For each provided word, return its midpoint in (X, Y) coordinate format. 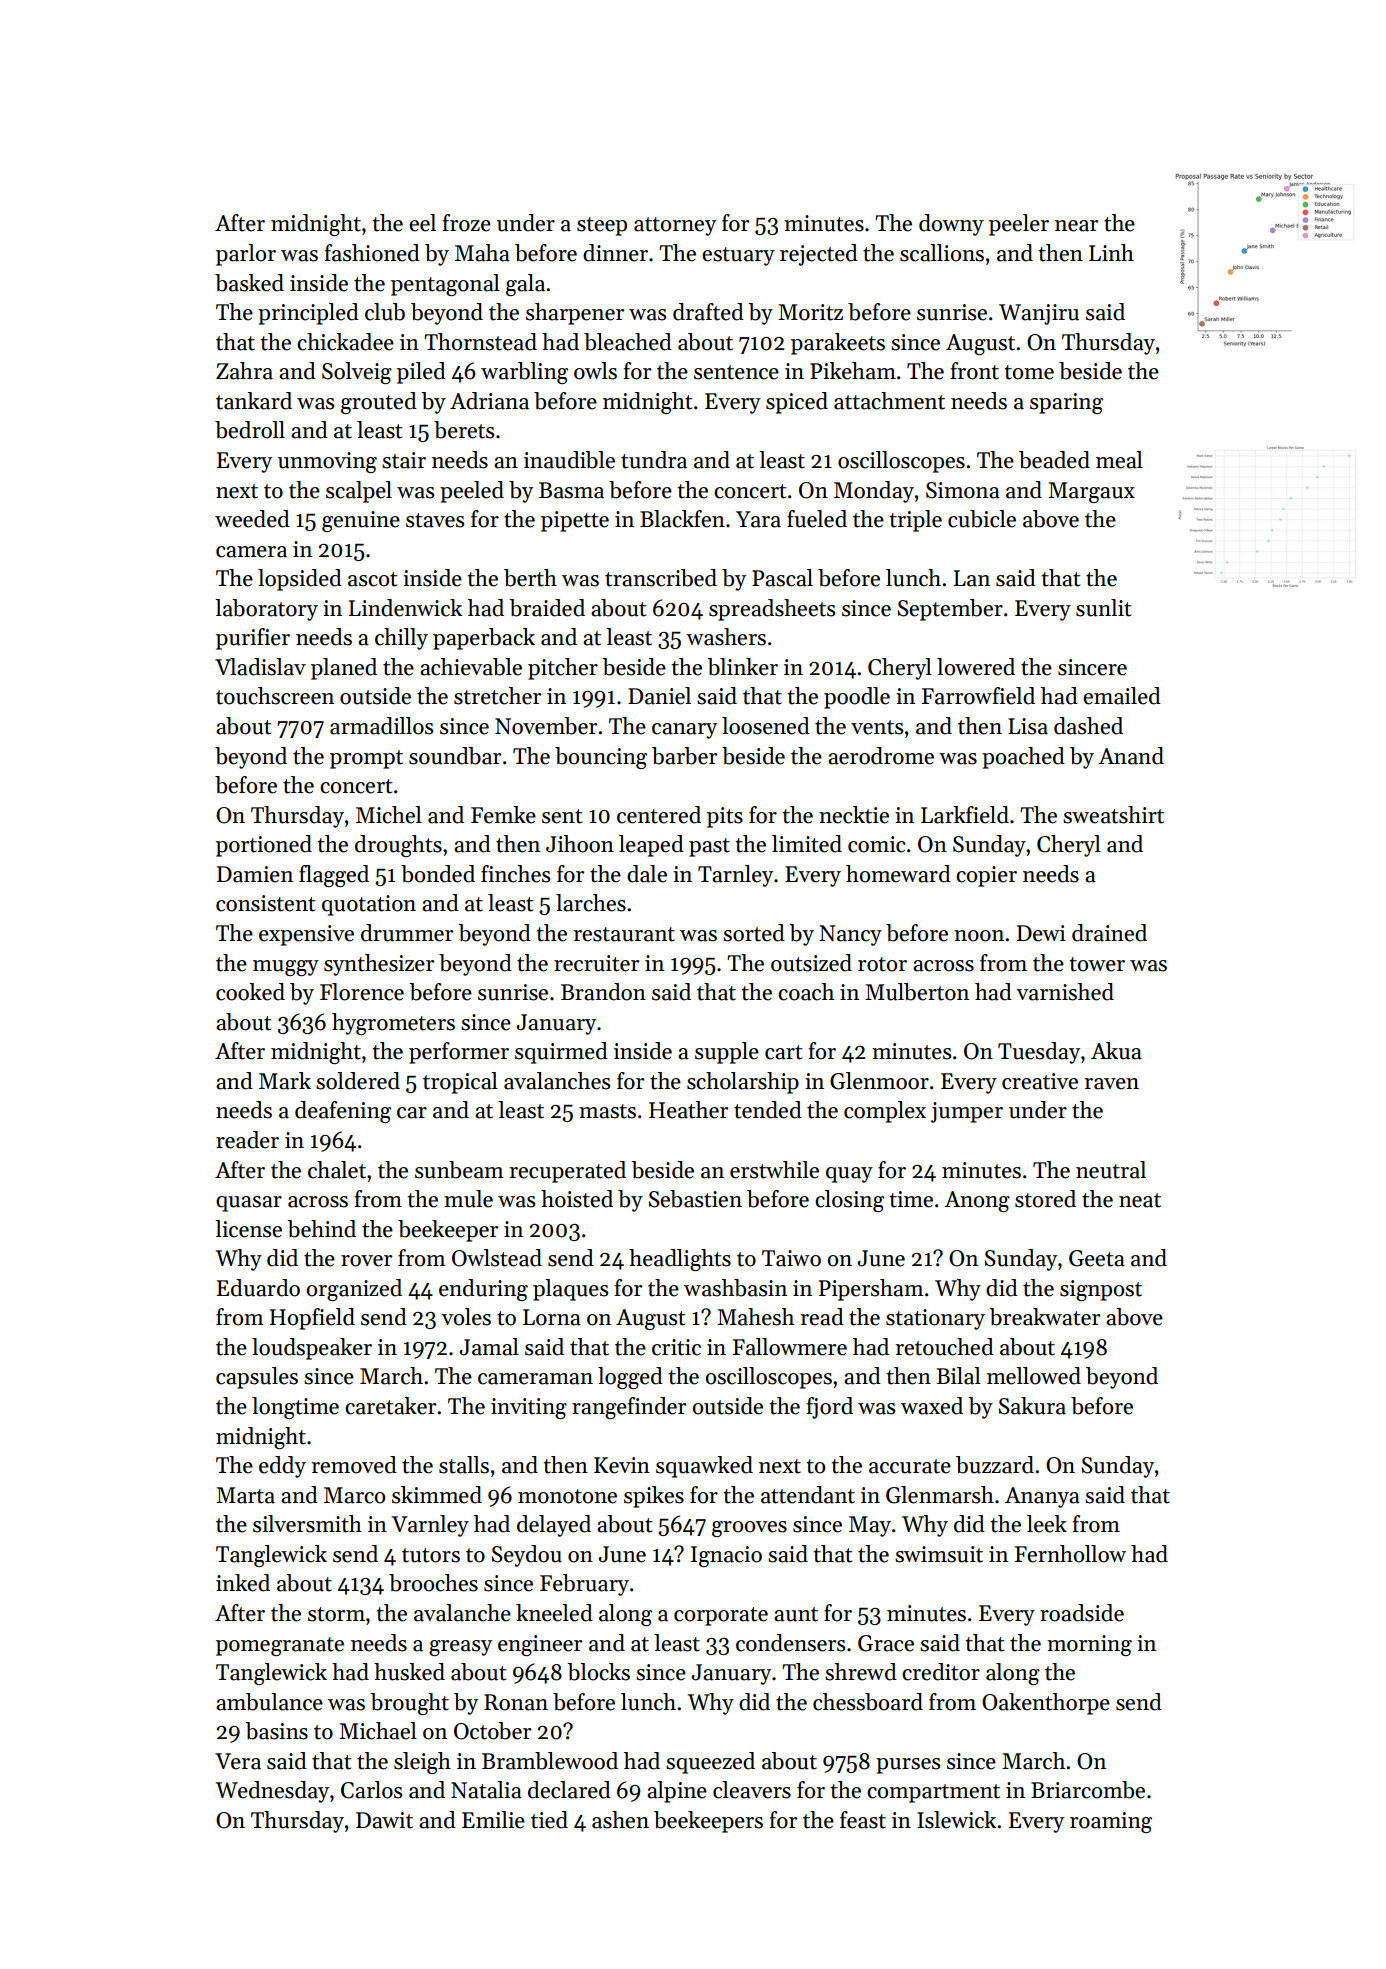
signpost (1101, 1290)
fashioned (372, 253)
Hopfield (312, 1319)
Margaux (1091, 492)
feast (863, 1820)
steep (602, 226)
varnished (1065, 992)
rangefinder (629, 1408)
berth (530, 578)
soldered (358, 1081)
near (1076, 226)
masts (607, 1111)
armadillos (381, 726)
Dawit (384, 1820)
